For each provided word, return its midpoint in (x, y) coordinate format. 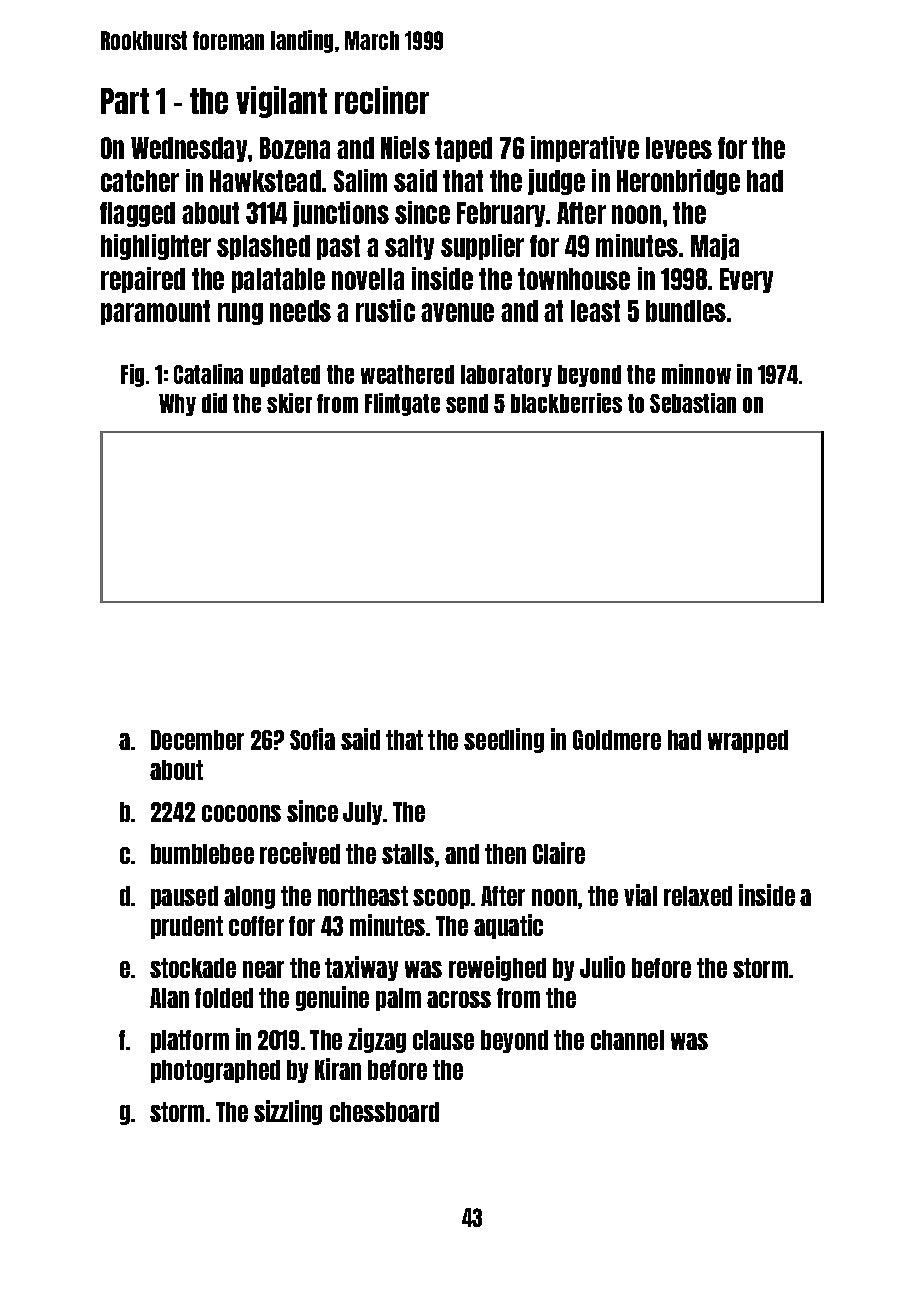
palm (398, 999)
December (197, 740)
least (595, 311)
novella (368, 279)
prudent (187, 927)
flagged (137, 214)
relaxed (698, 896)
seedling (504, 740)
